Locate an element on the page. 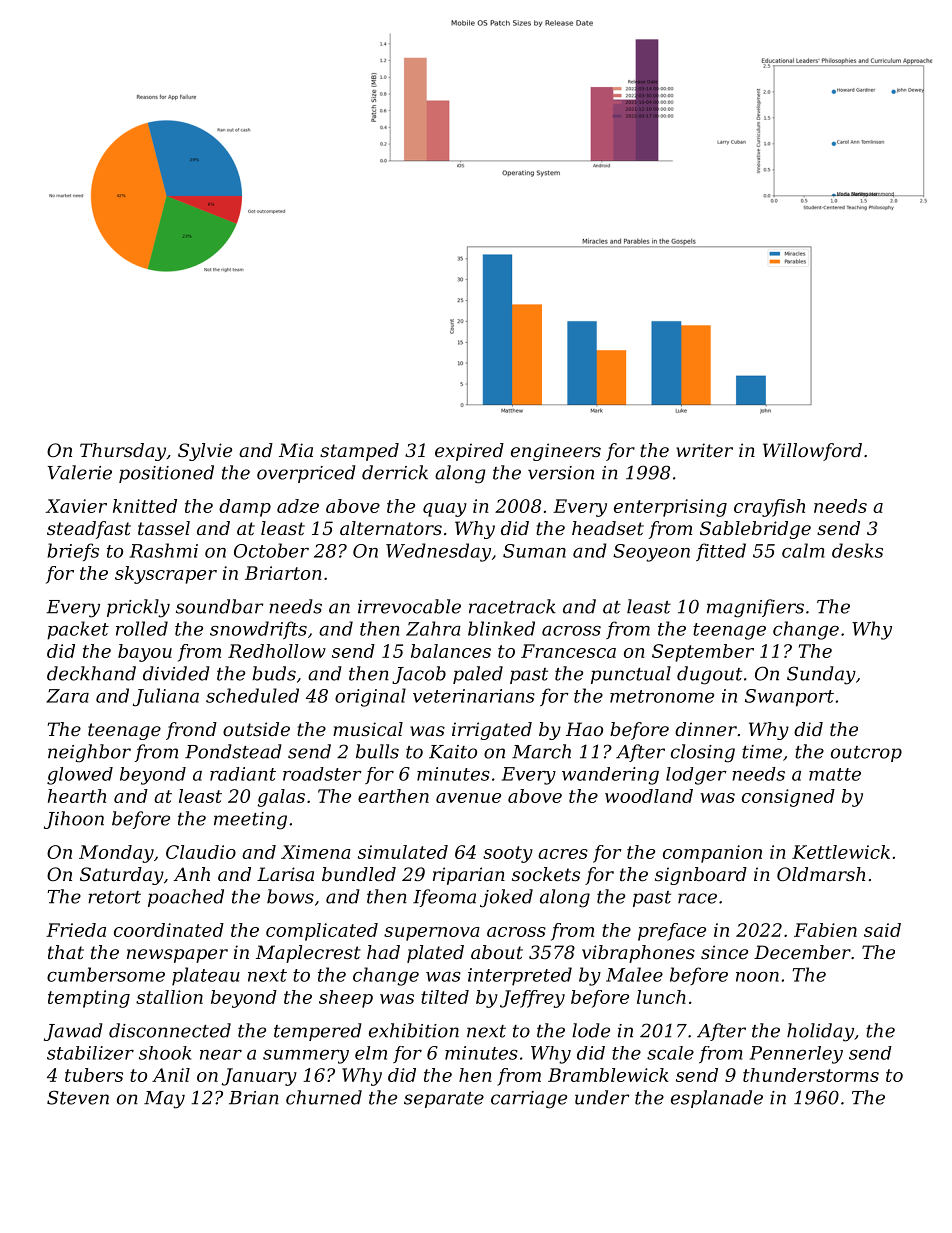 The width and height of the document is (952, 1233). writer is located at coordinates (704, 450).
